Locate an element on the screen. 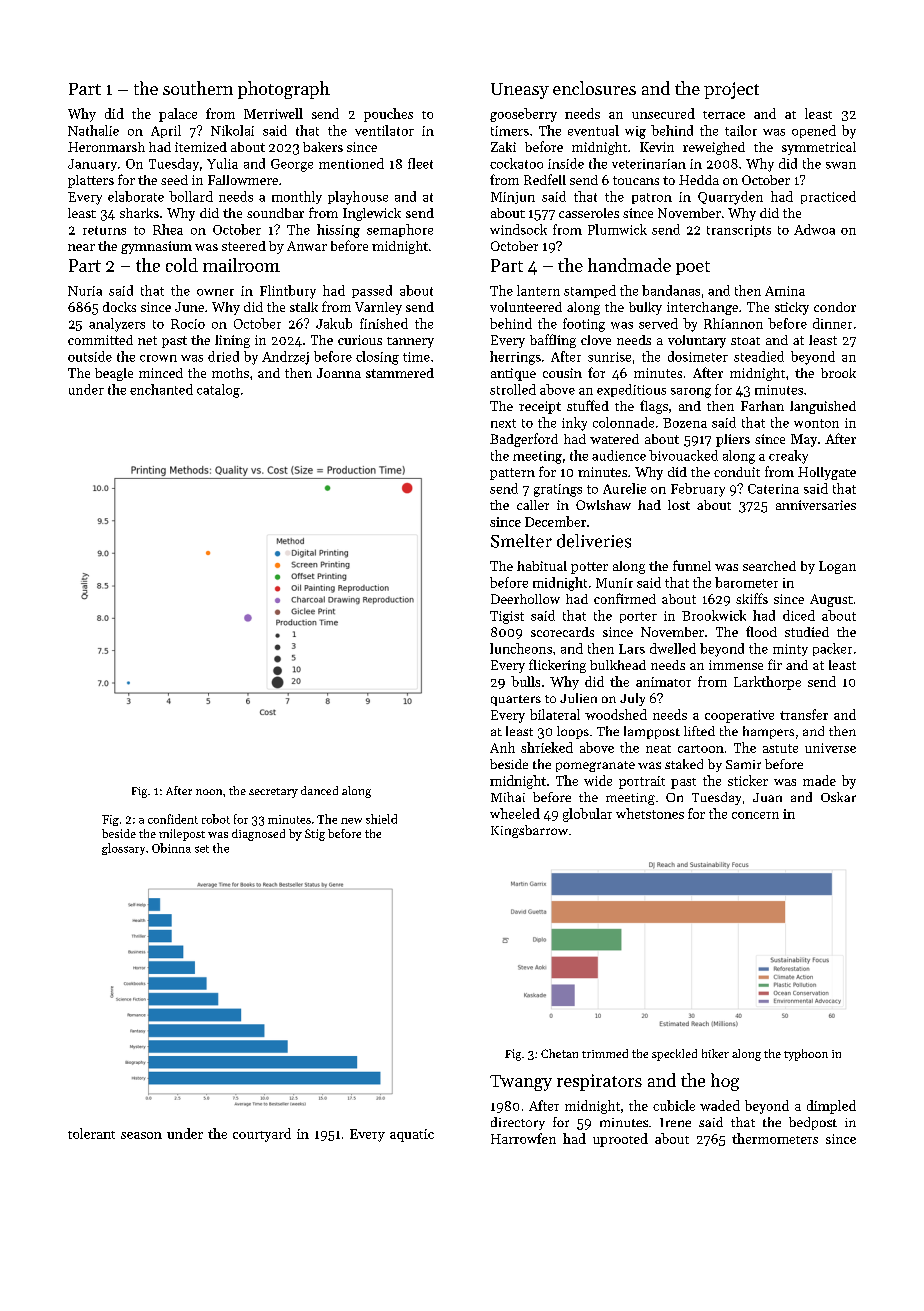  Obinna is located at coordinates (171, 848).
